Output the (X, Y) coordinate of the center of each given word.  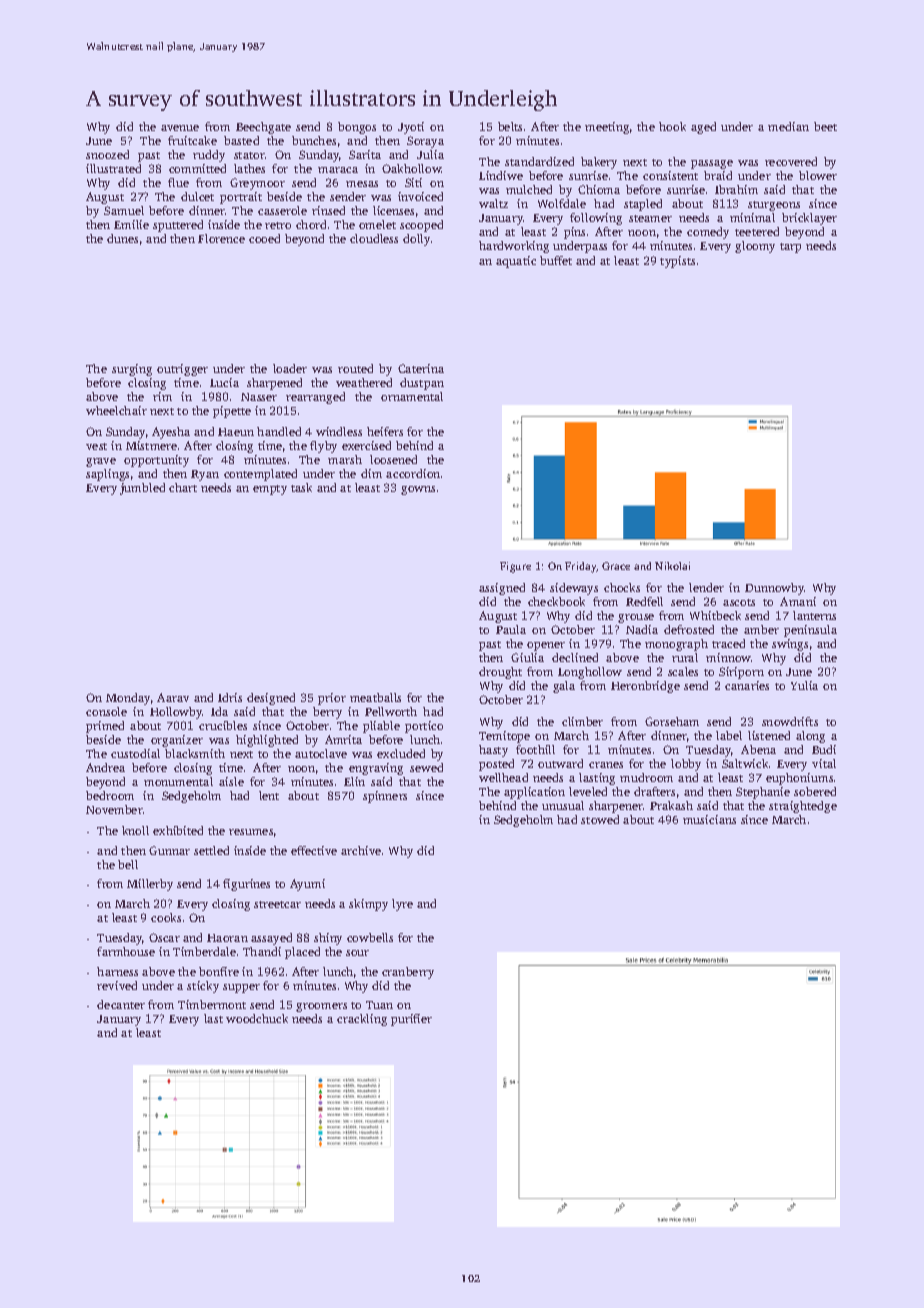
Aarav (173, 697)
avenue (180, 128)
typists (677, 262)
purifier (411, 1020)
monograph (676, 645)
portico (424, 727)
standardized (539, 161)
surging (132, 370)
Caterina (421, 368)
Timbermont (212, 1004)
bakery (599, 163)
